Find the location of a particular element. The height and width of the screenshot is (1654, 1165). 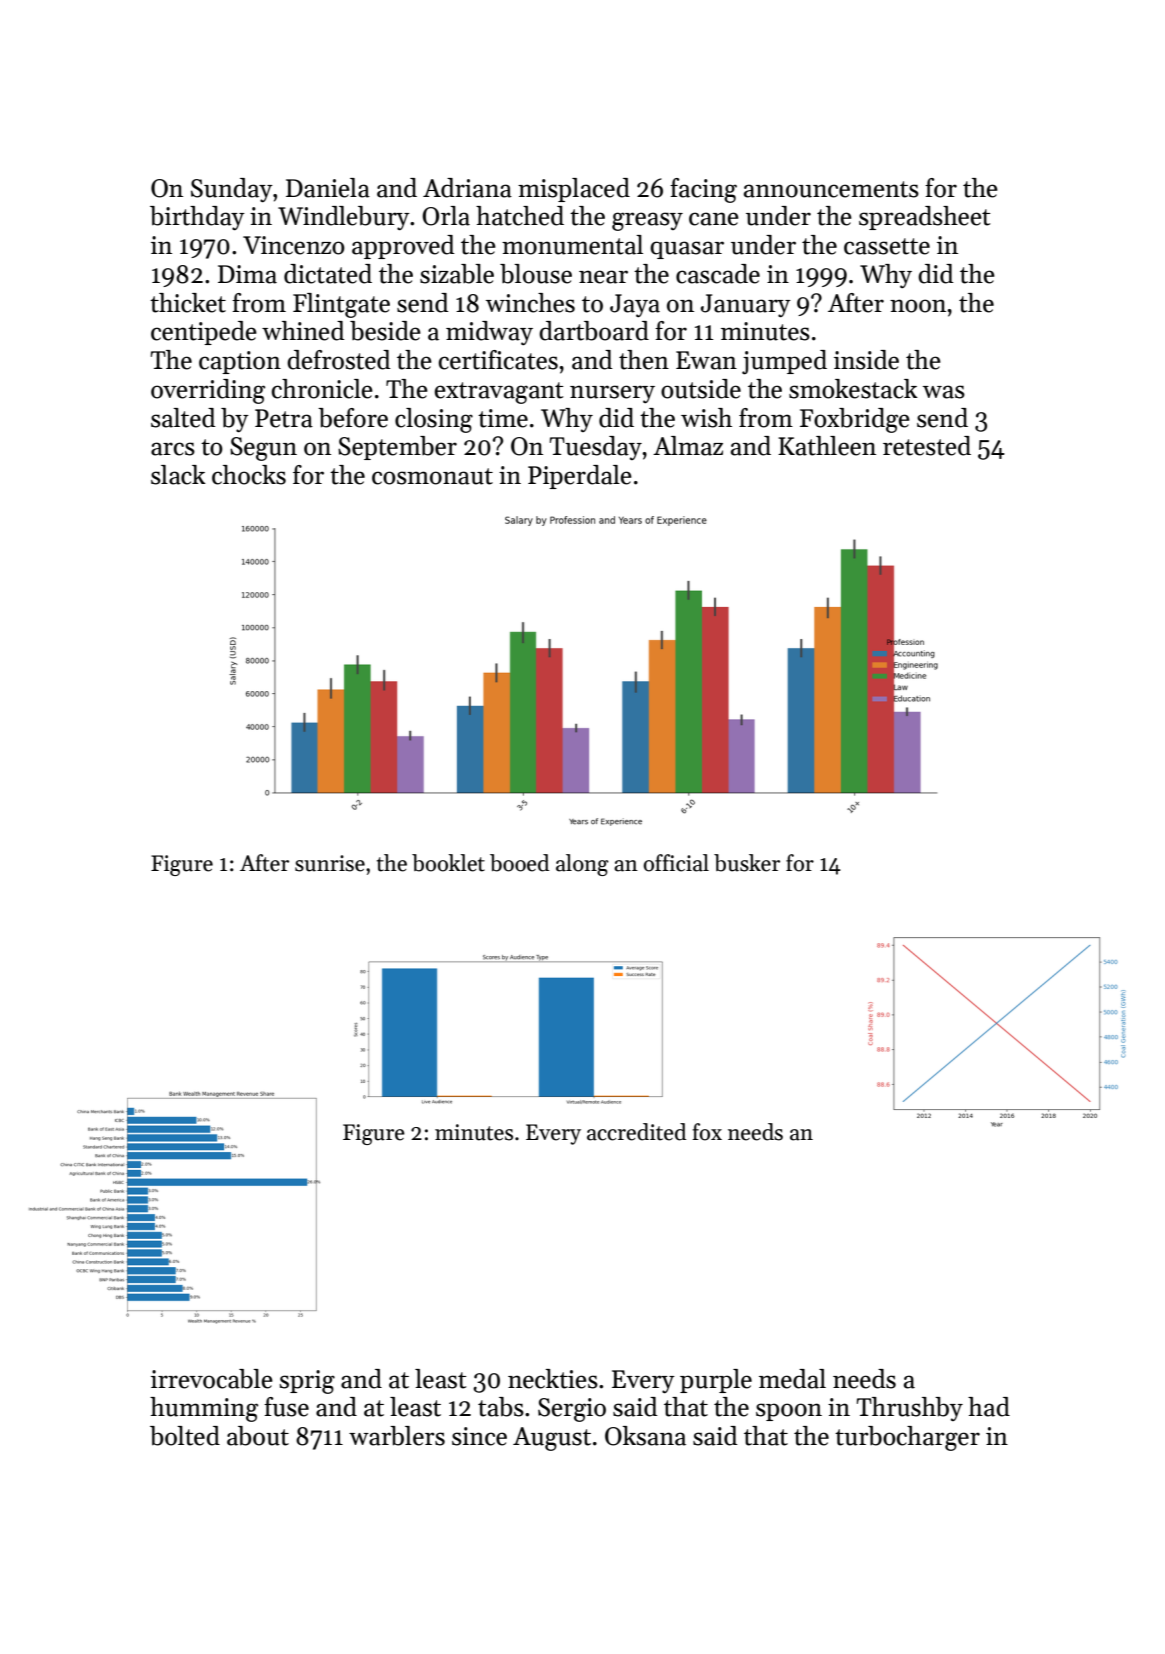

sunrise is located at coordinates (330, 863).
